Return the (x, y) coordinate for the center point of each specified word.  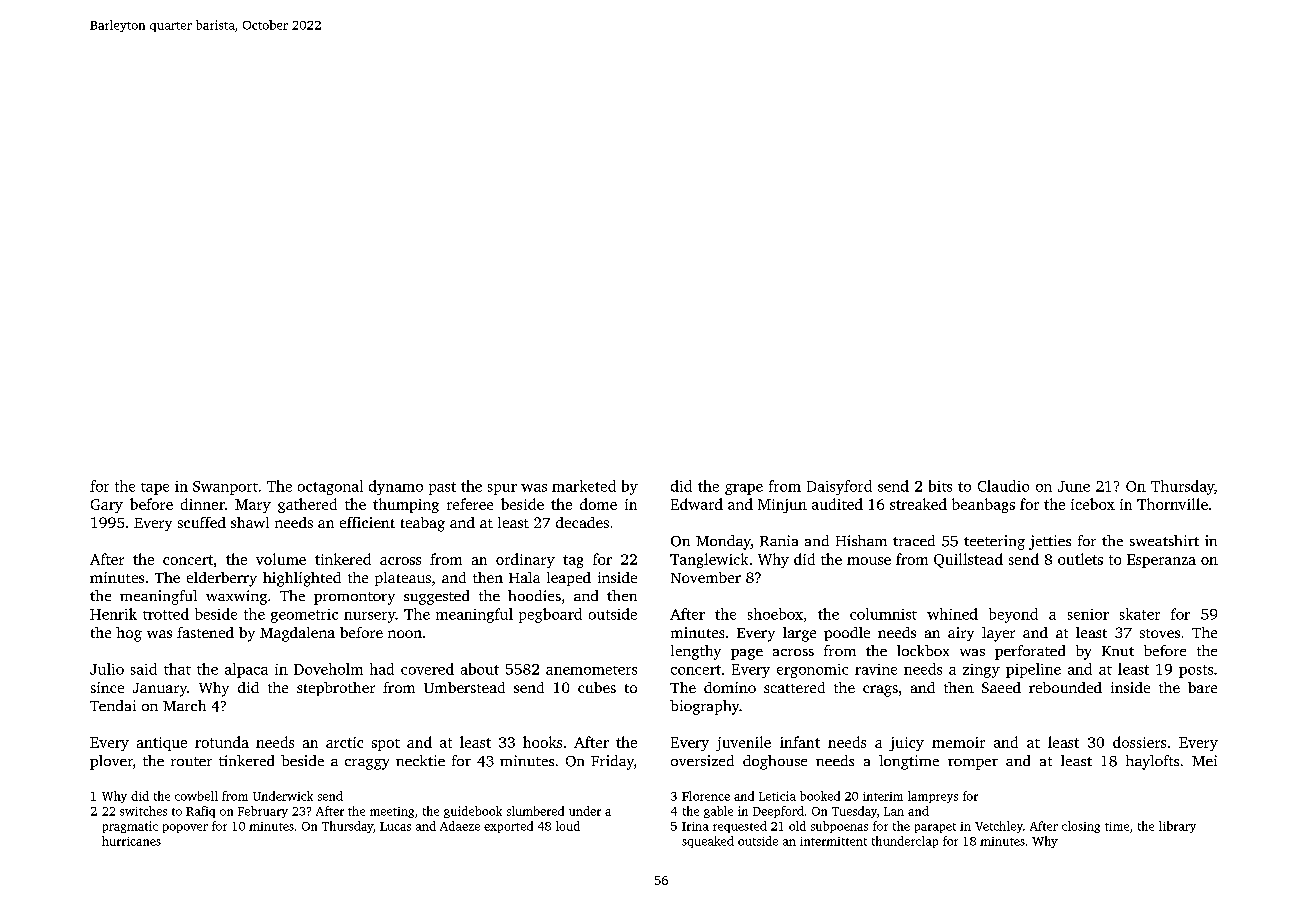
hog (129, 634)
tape (155, 489)
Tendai (113, 705)
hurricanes (131, 841)
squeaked (708, 842)
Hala (524, 577)
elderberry (222, 579)
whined (952, 614)
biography (704, 707)
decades (582, 522)
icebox (1093, 504)
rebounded (1065, 687)
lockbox (923, 650)
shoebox (775, 614)
